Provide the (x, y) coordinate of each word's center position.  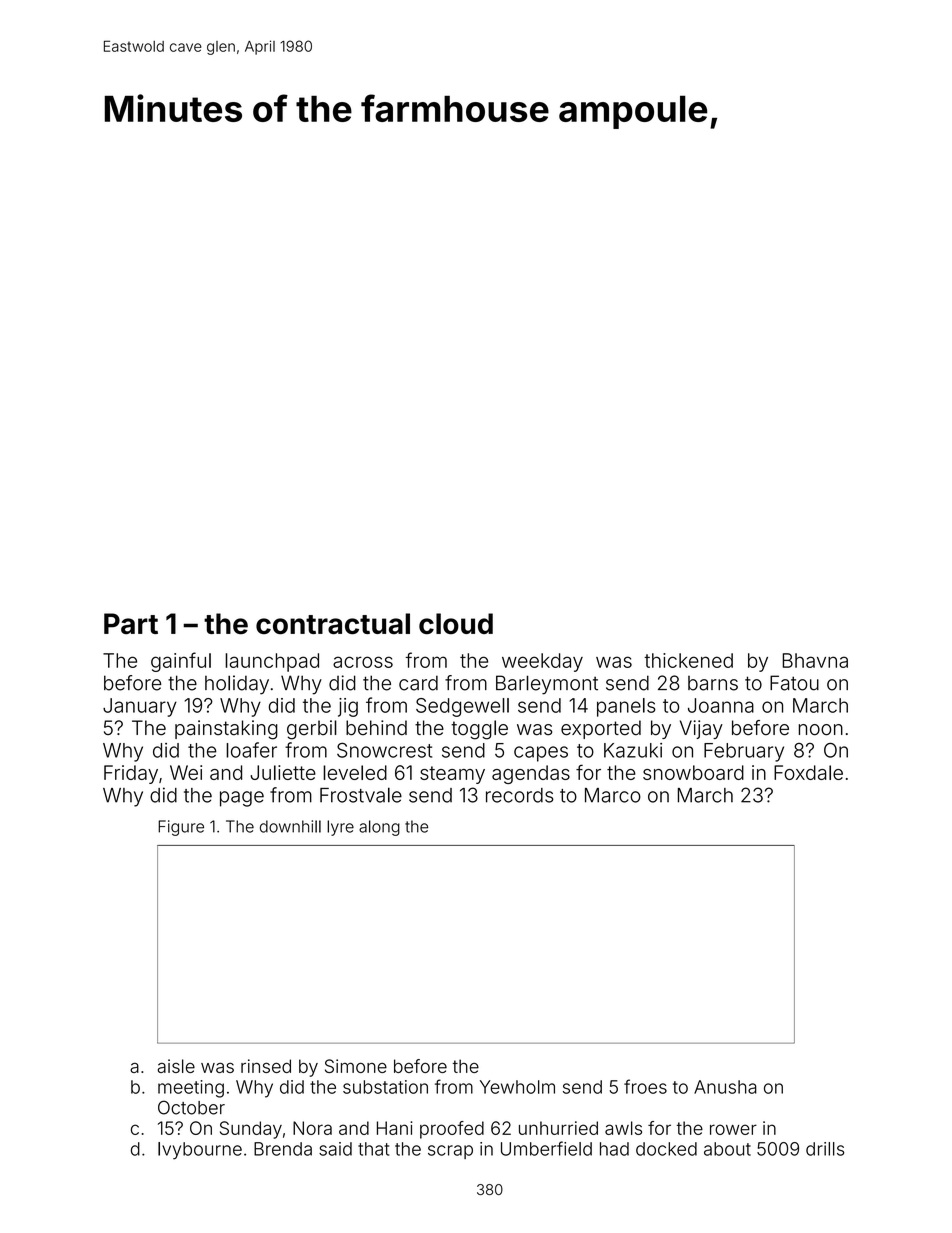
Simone (356, 1066)
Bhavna (815, 660)
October (191, 1107)
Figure (181, 828)
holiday (237, 685)
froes (645, 1086)
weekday (542, 662)
